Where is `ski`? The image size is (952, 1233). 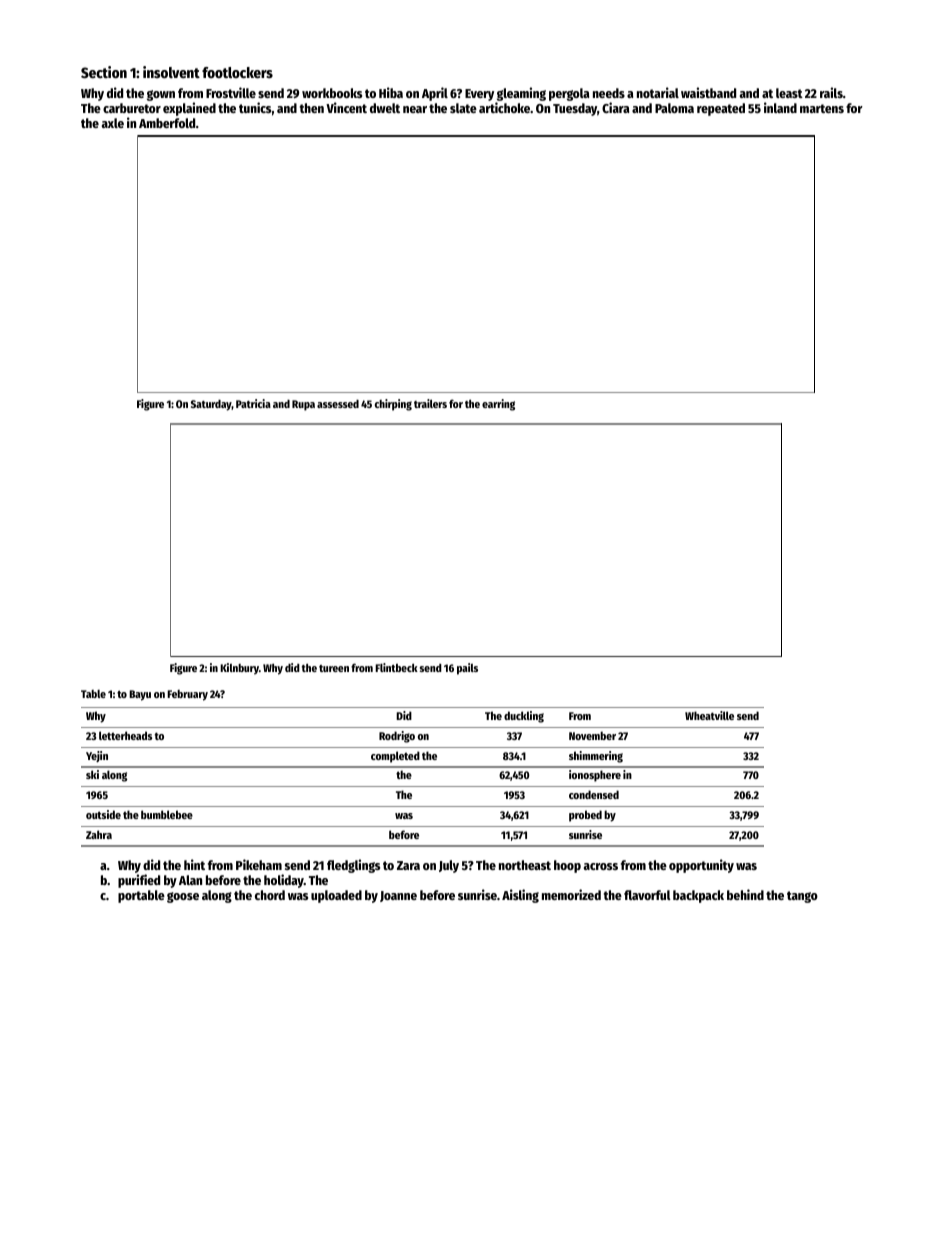 ski is located at coordinates (92, 774).
